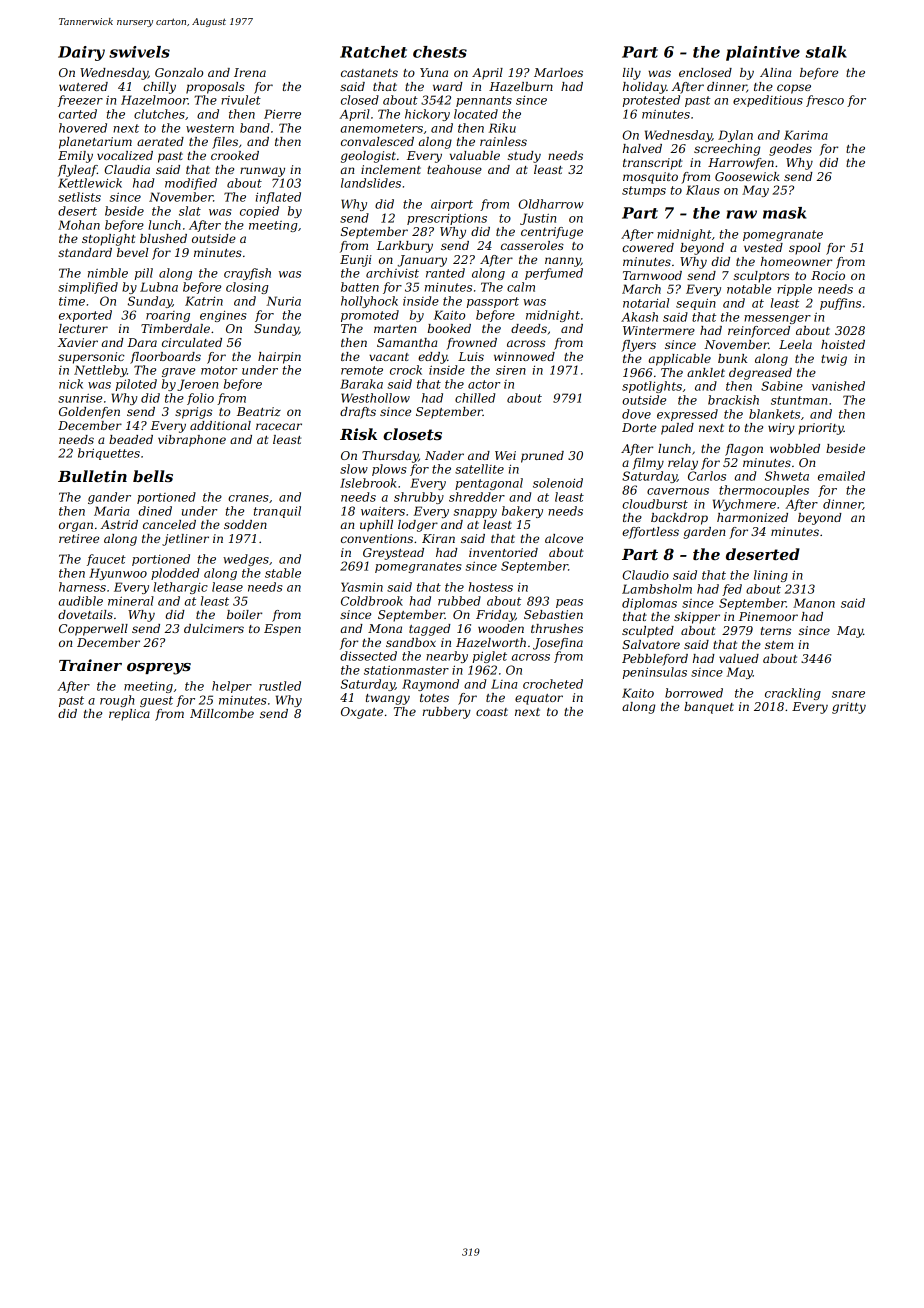  I want to click on nimble, so click(108, 273).
